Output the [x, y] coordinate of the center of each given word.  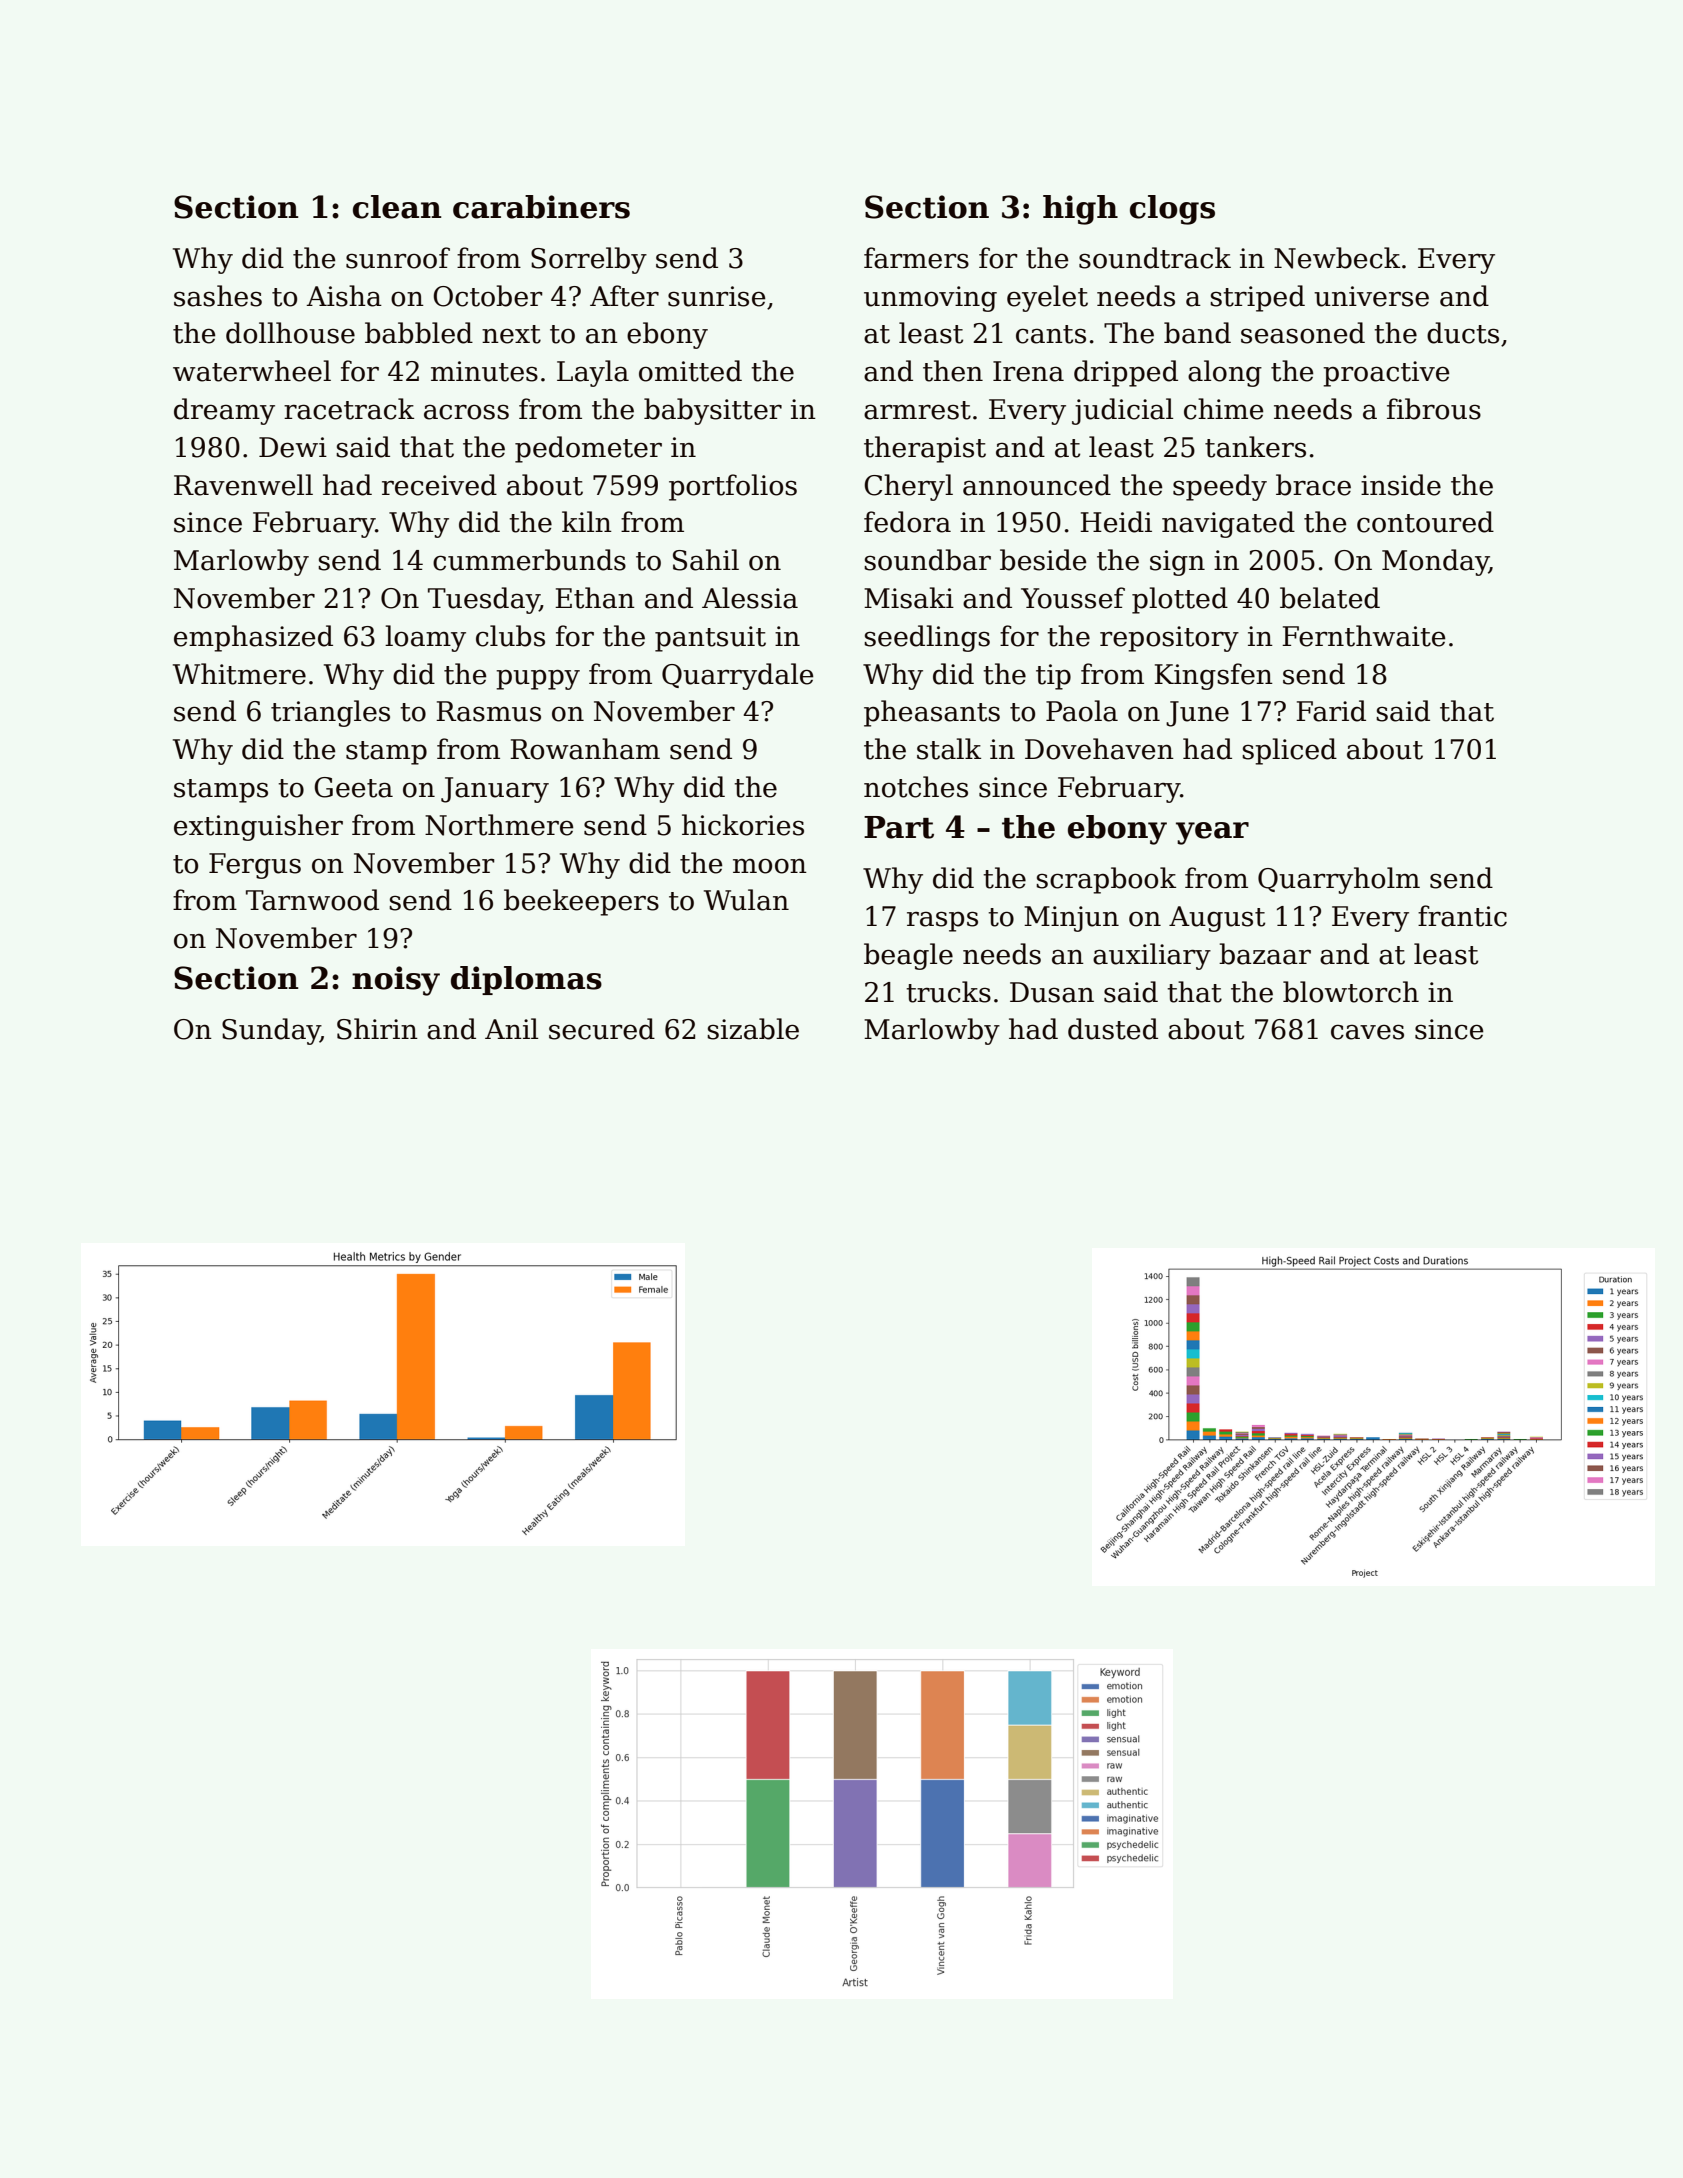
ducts [1463, 333]
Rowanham [585, 749]
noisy [396, 981]
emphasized [253, 638]
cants [1051, 334]
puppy [538, 679]
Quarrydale [738, 676]
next [511, 334]
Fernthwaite [1364, 636]
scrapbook [1106, 880]
